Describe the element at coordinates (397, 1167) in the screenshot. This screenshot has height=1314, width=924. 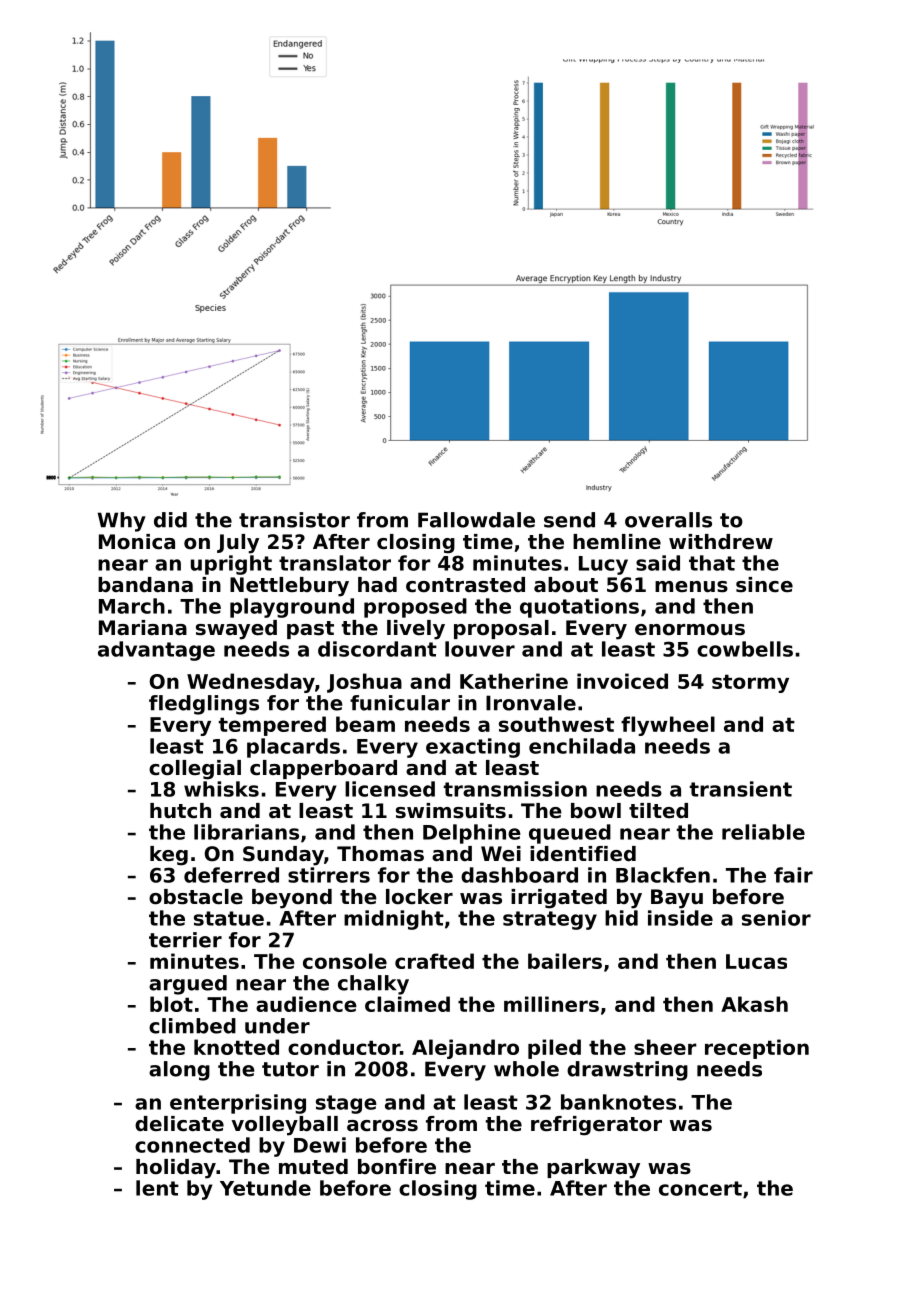
I see `bonfire` at that location.
